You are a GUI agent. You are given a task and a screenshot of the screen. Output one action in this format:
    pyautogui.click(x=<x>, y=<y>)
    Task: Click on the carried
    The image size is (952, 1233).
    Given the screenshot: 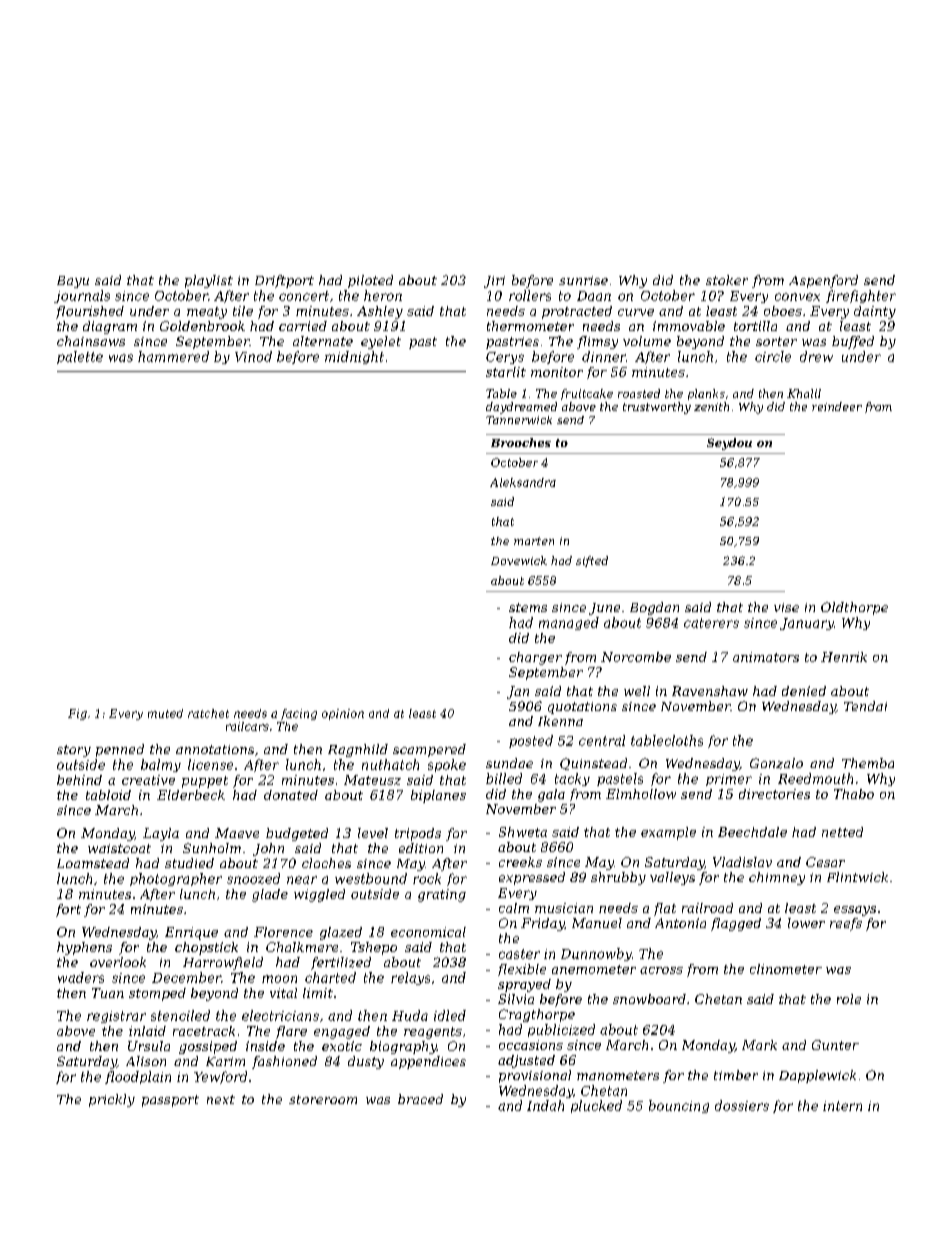 What is the action you would take?
    pyautogui.click(x=303, y=326)
